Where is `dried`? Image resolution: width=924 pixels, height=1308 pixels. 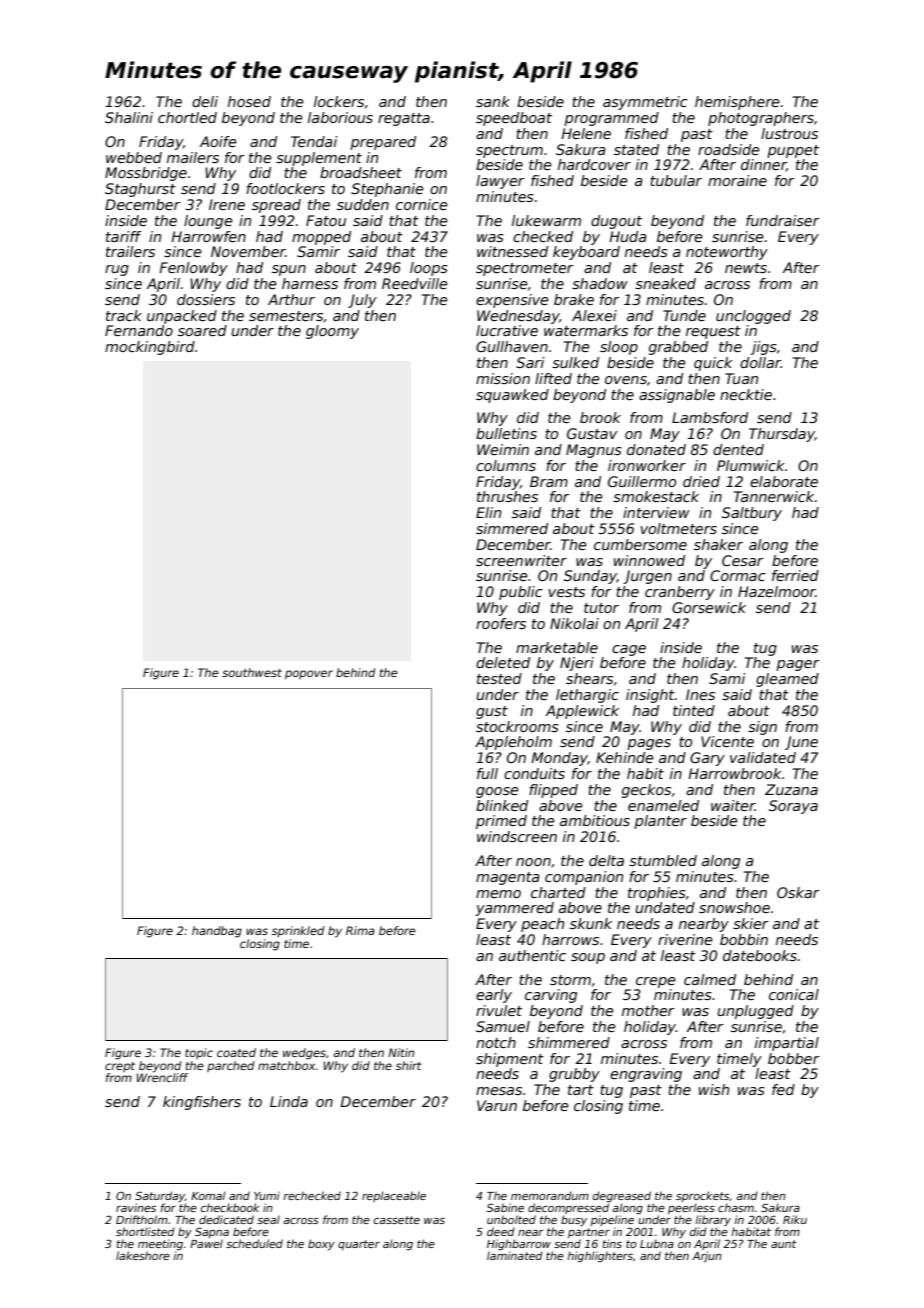
dried is located at coordinates (701, 481).
